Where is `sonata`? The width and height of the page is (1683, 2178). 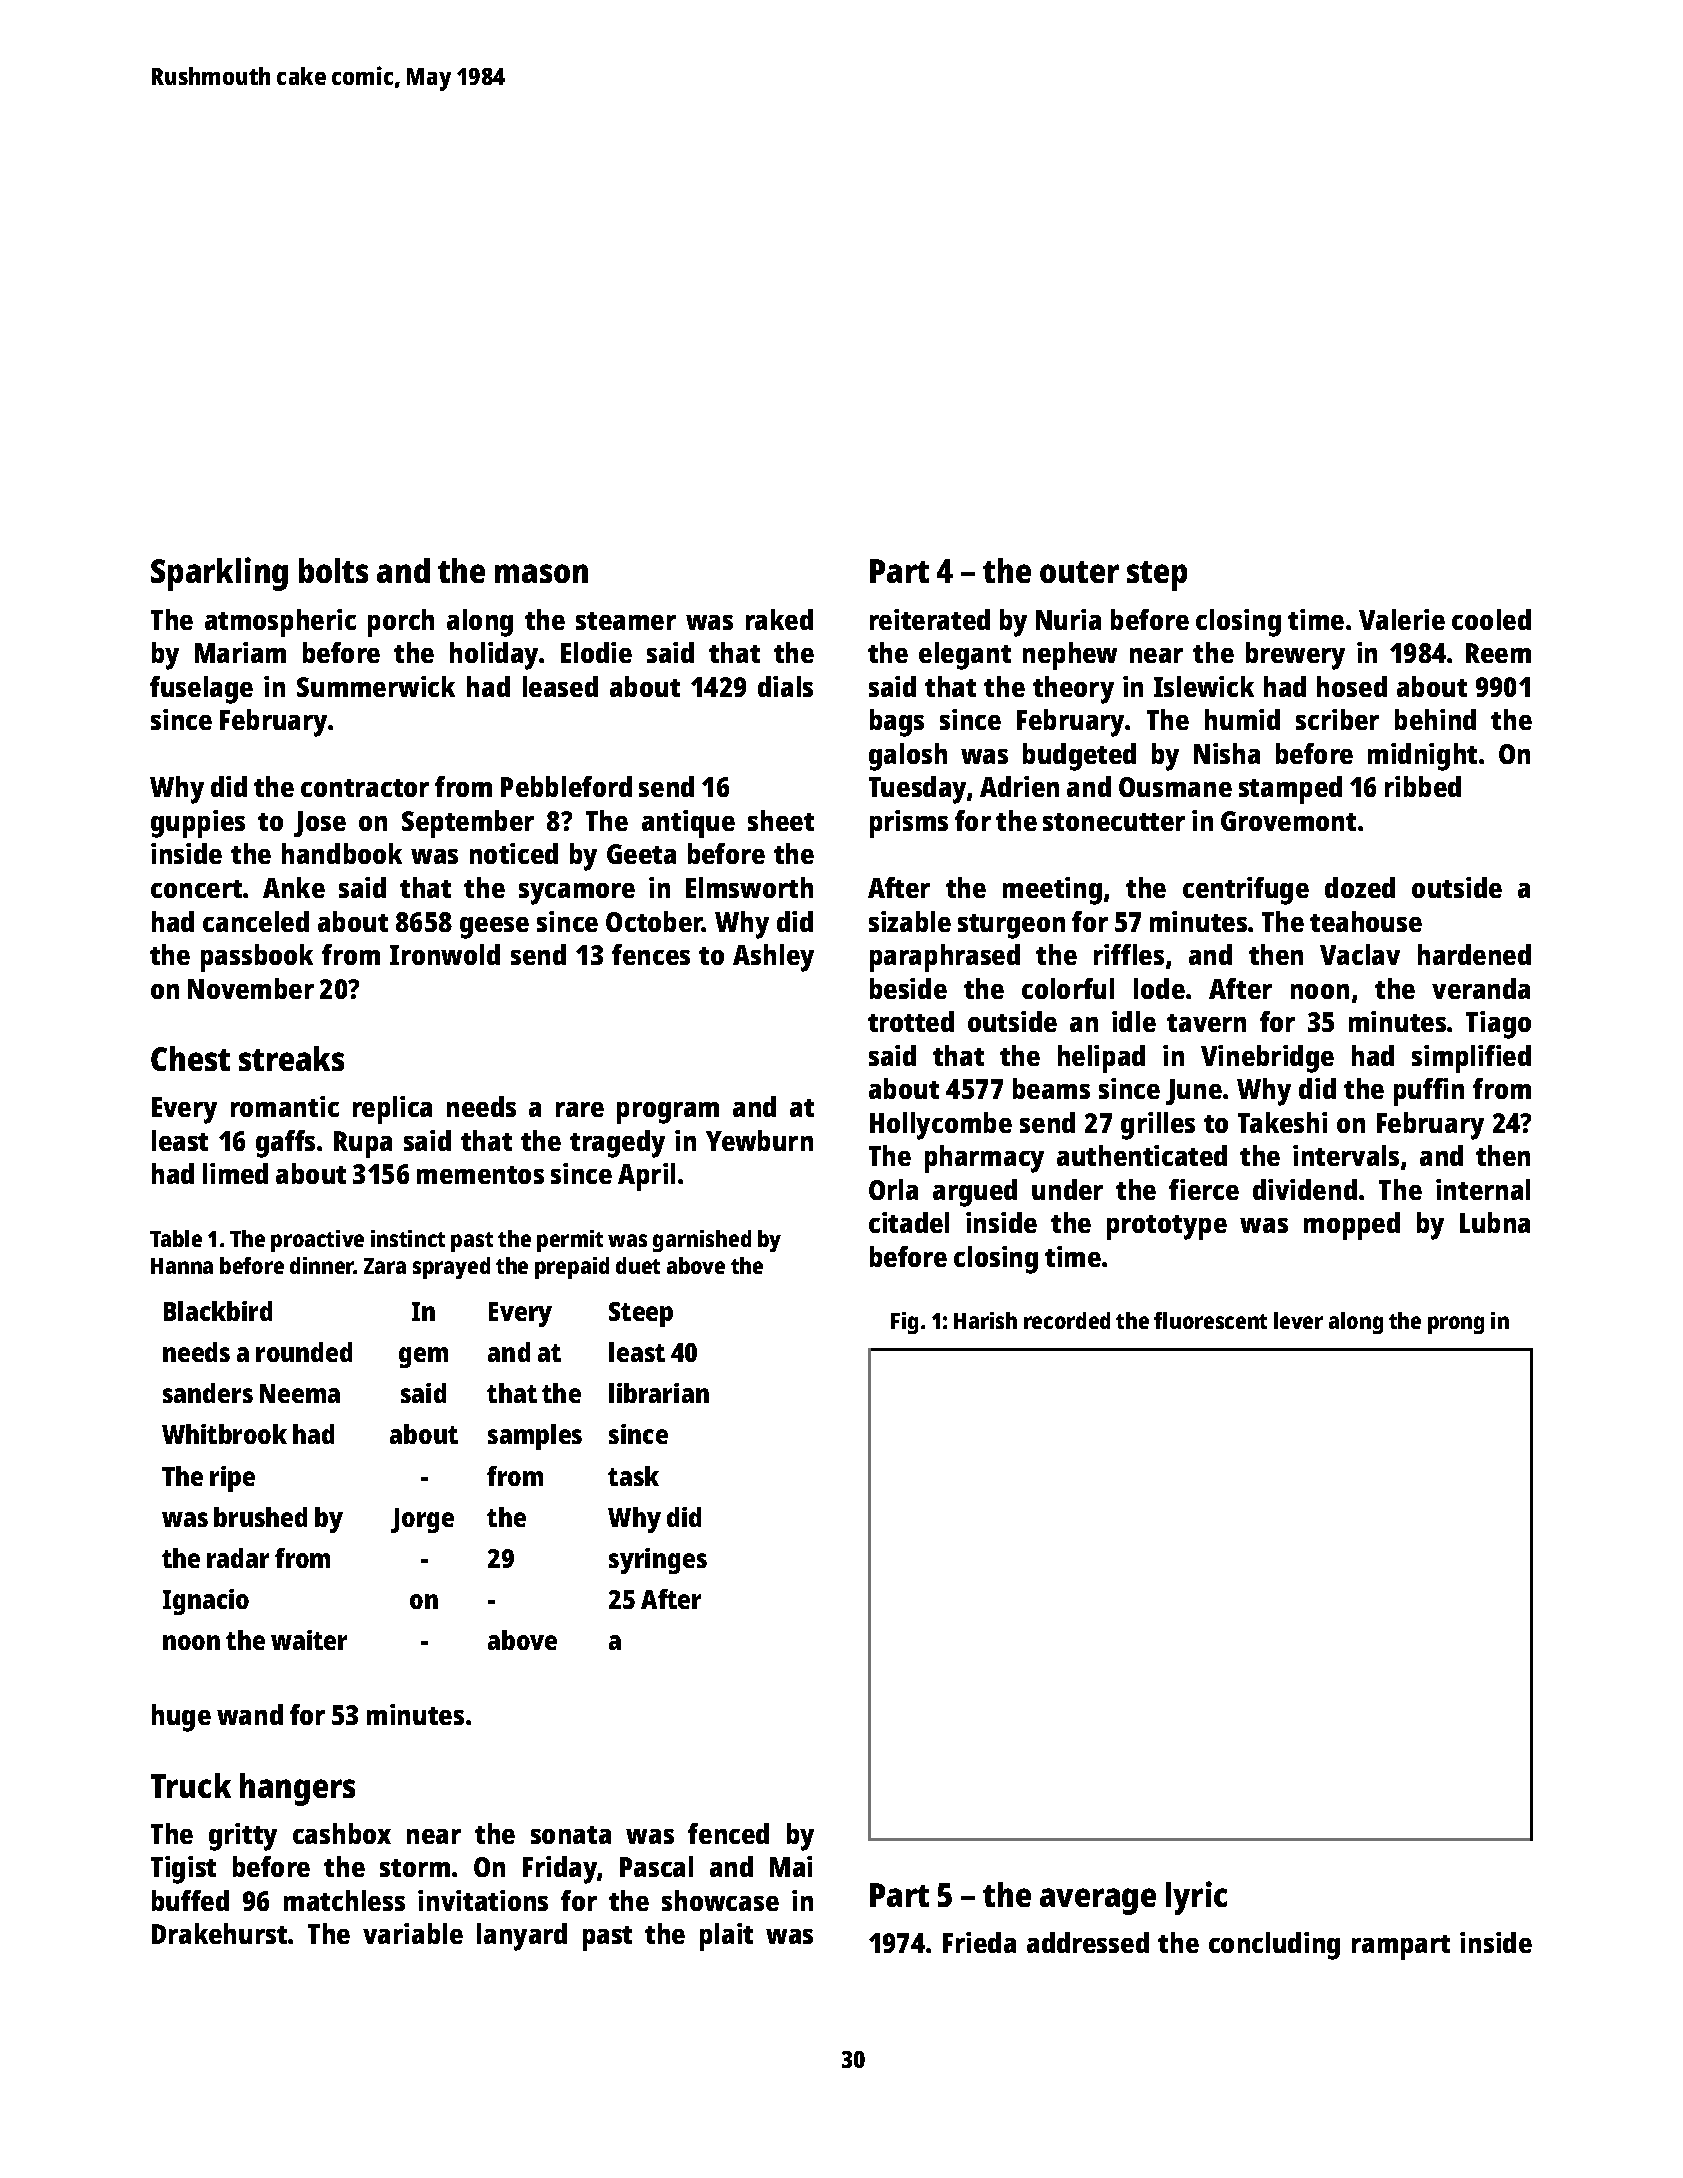 sonata is located at coordinates (571, 1835).
